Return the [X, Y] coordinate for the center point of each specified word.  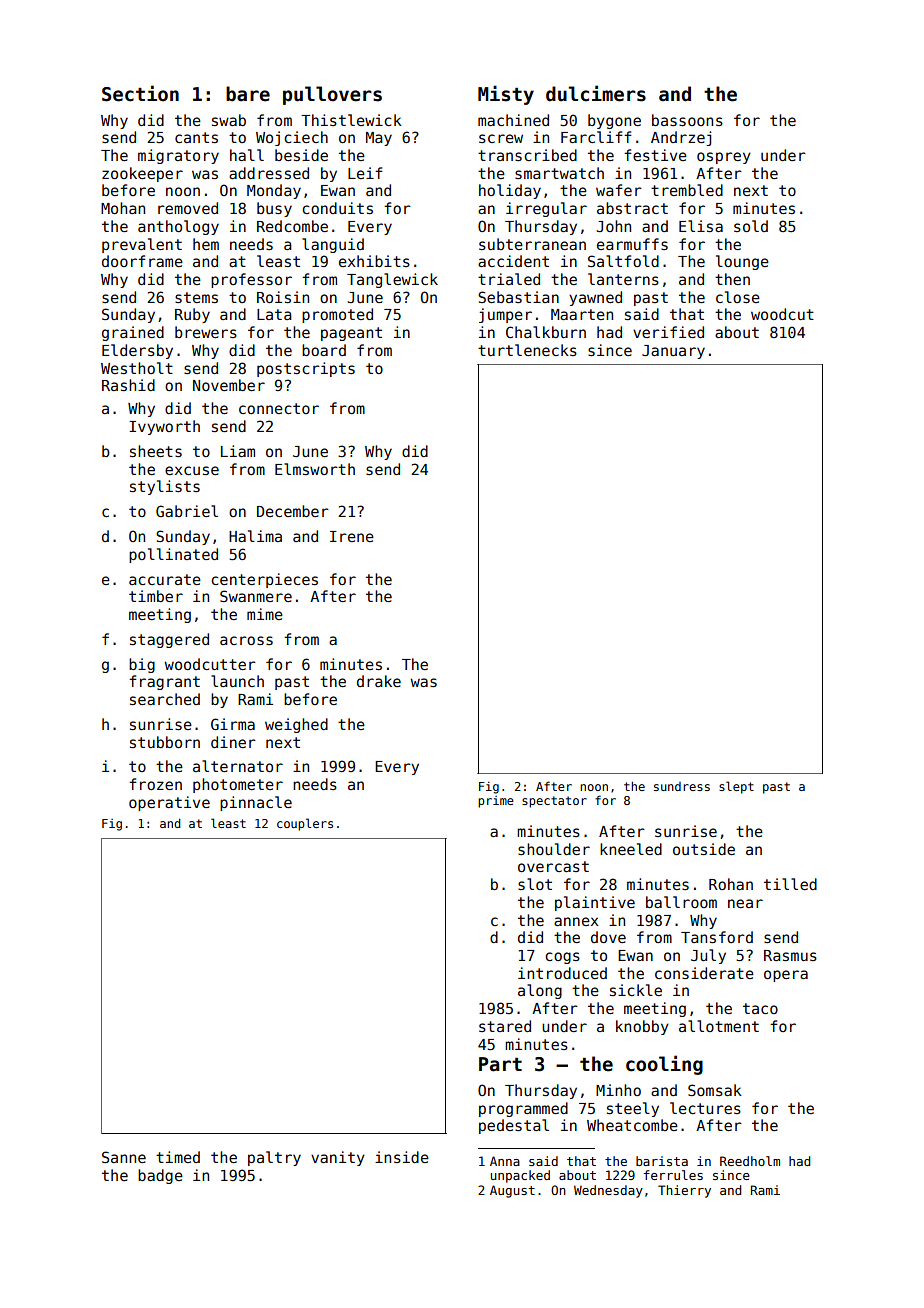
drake [379, 681]
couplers [305, 824]
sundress [682, 786]
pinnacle [256, 803]
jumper [505, 315]
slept [736, 787]
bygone [614, 121]
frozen [155, 784]
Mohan [123, 208]
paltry [274, 1158]
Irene [352, 536]
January [673, 352]
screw [501, 138]
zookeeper [142, 174]
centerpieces [264, 580]
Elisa [701, 226]
